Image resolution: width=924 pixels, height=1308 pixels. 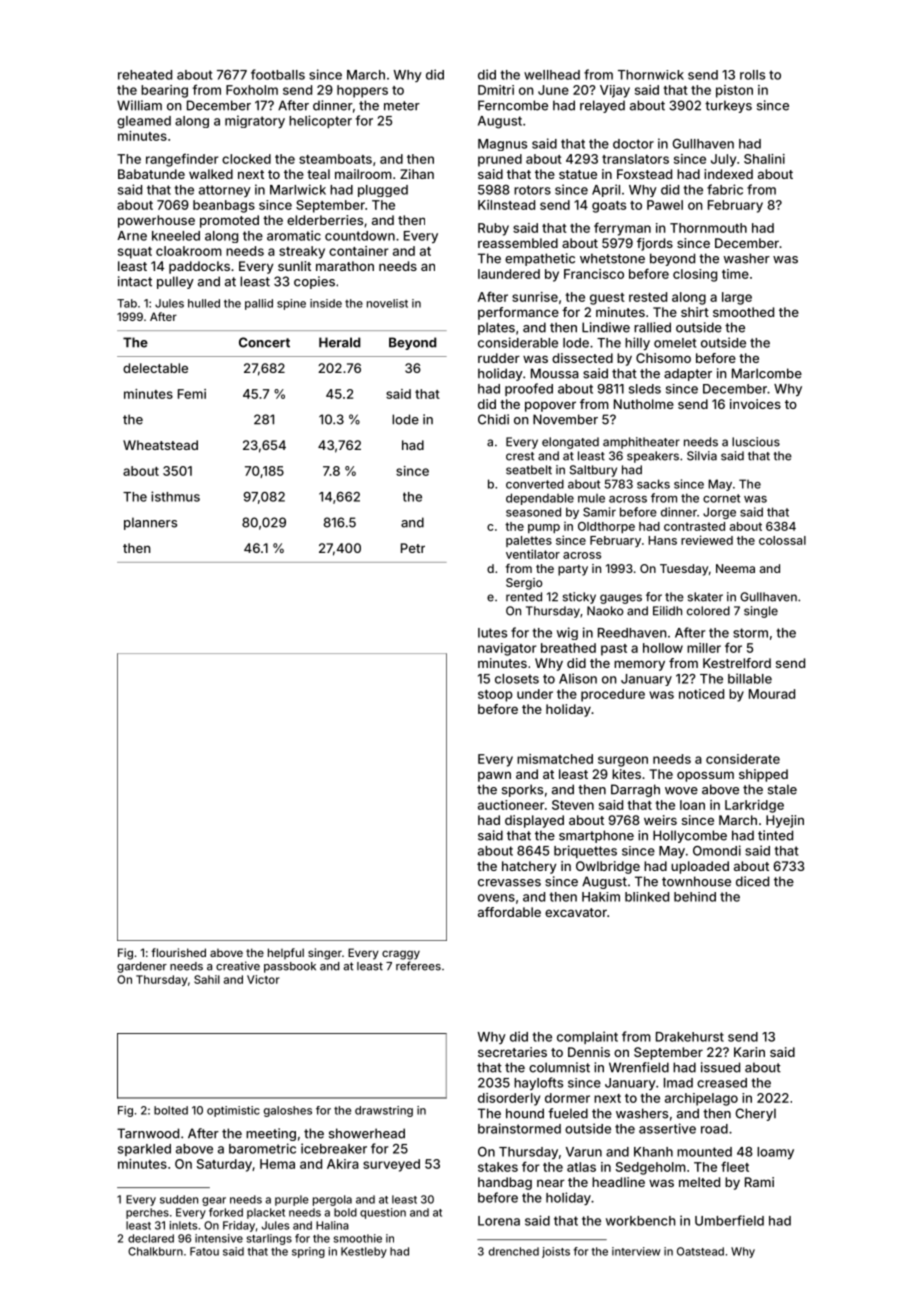 What do you see at coordinates (635, 790) in the document?
I see `Darragh` at bounding box center [635, 790].
